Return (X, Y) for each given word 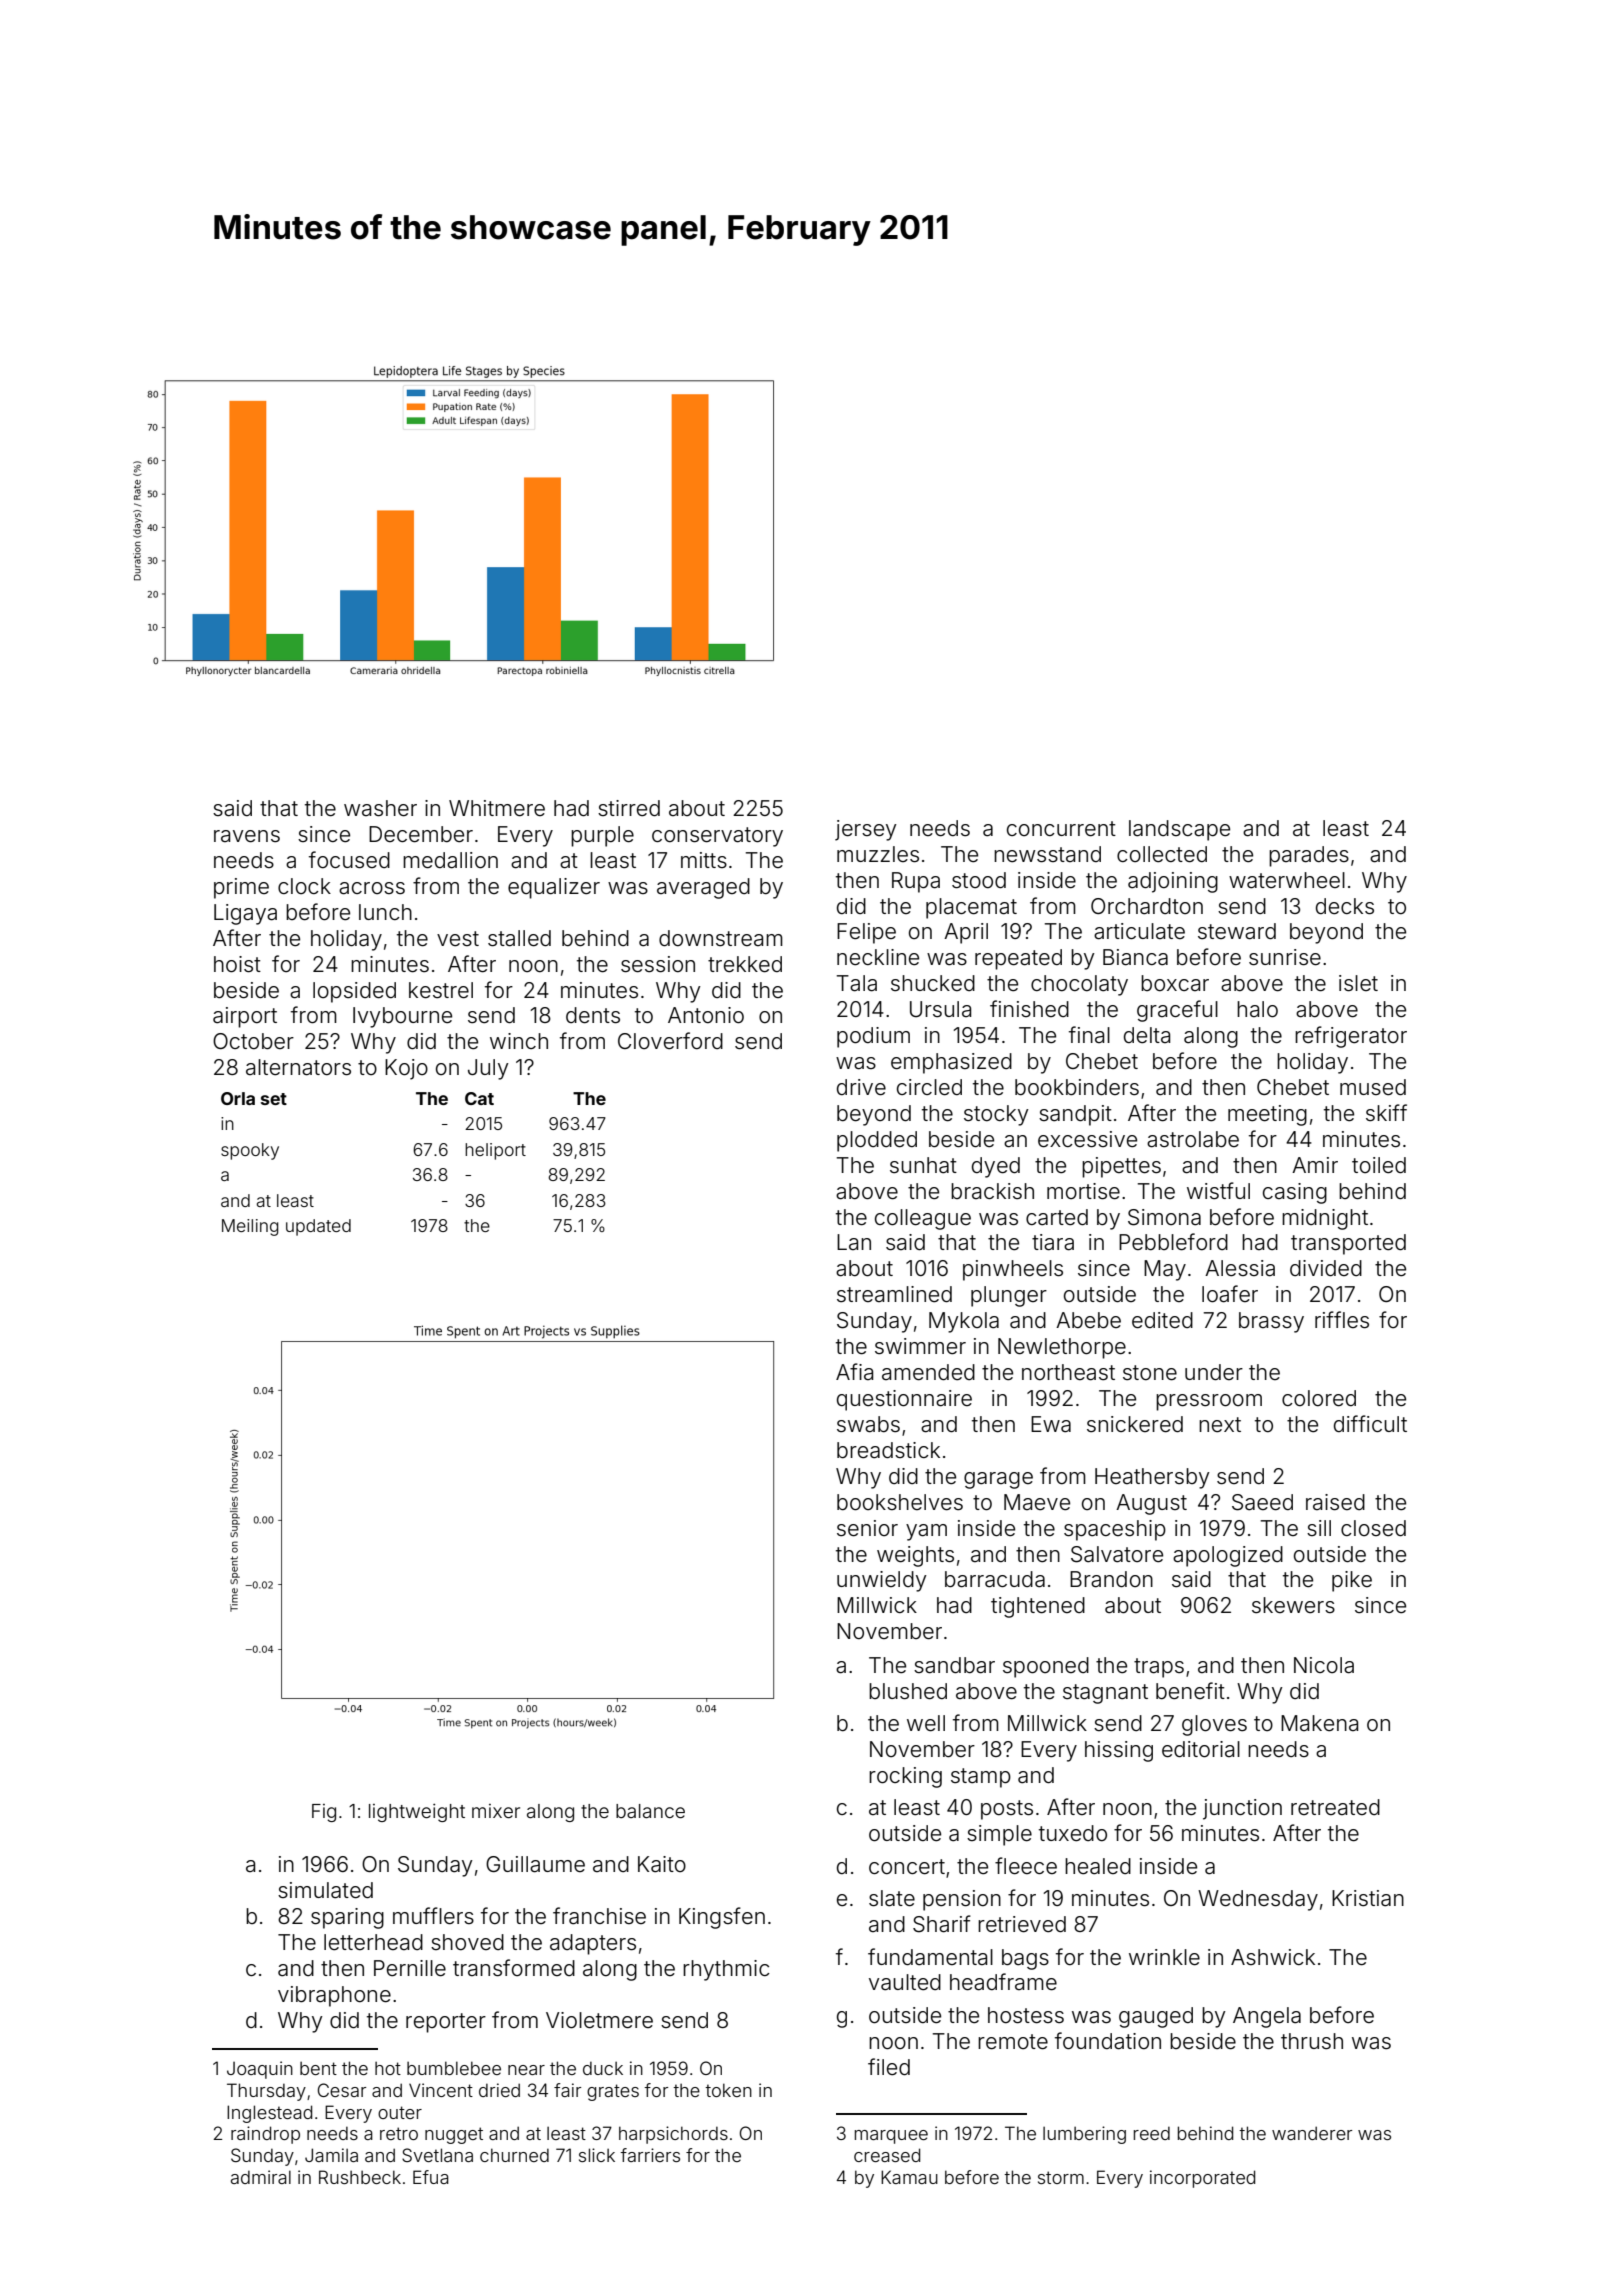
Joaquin (260, 2070)
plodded (877, 1141)
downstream (721, 938)
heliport (495, 1151)
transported (1348, 1244)
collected (1162, 854)
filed (889, 2067)
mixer (496, 1811)
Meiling (250, 1227)
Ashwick (1273, 1957)
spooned (1046, 1667)
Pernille (410, 1968)
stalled (519, 938)
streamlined (894, 1294)
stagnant (1105, 1694)
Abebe (1088, 1320)
